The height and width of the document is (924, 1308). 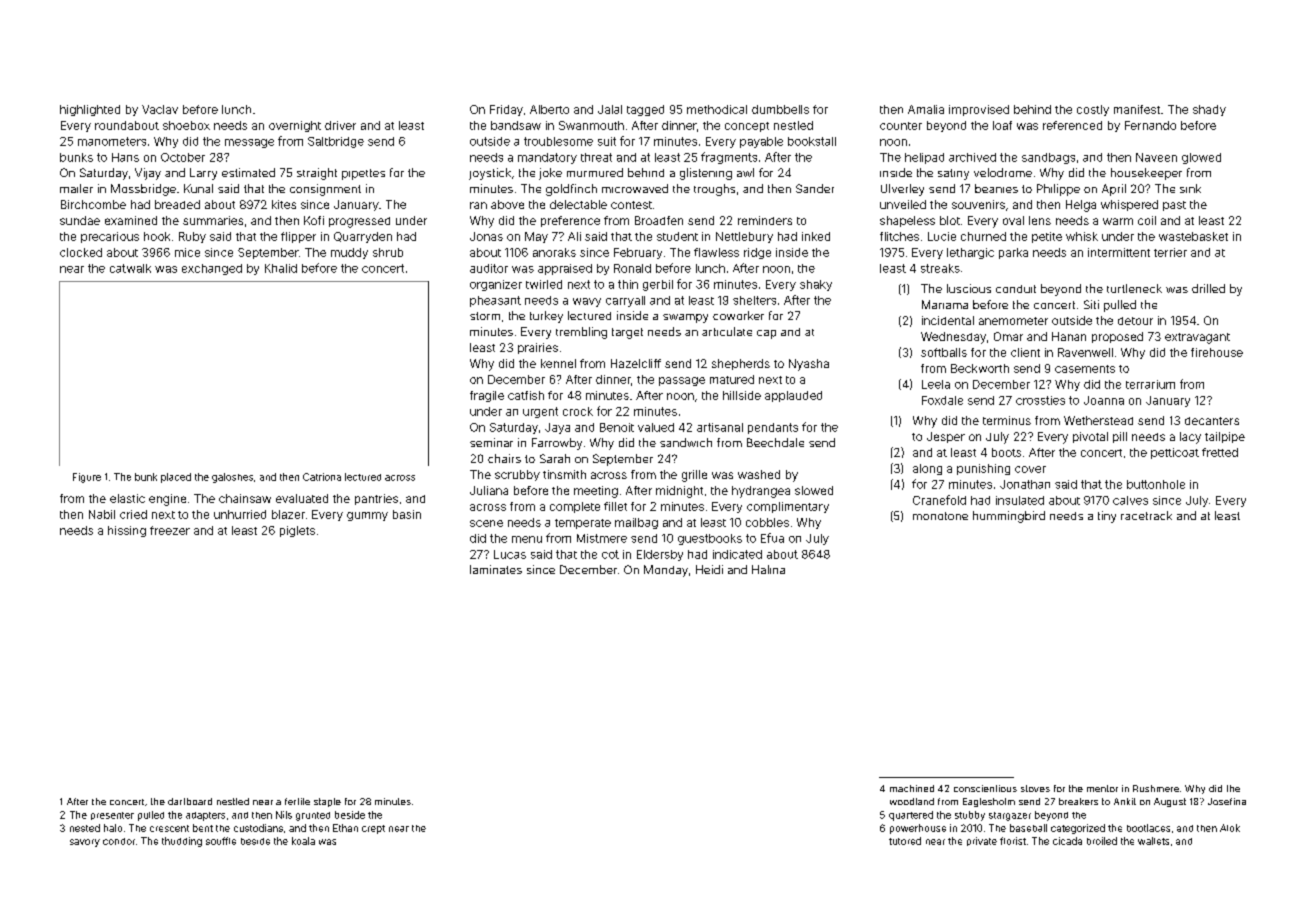 I want to click on drilled, so click(x=1208, y=288).
